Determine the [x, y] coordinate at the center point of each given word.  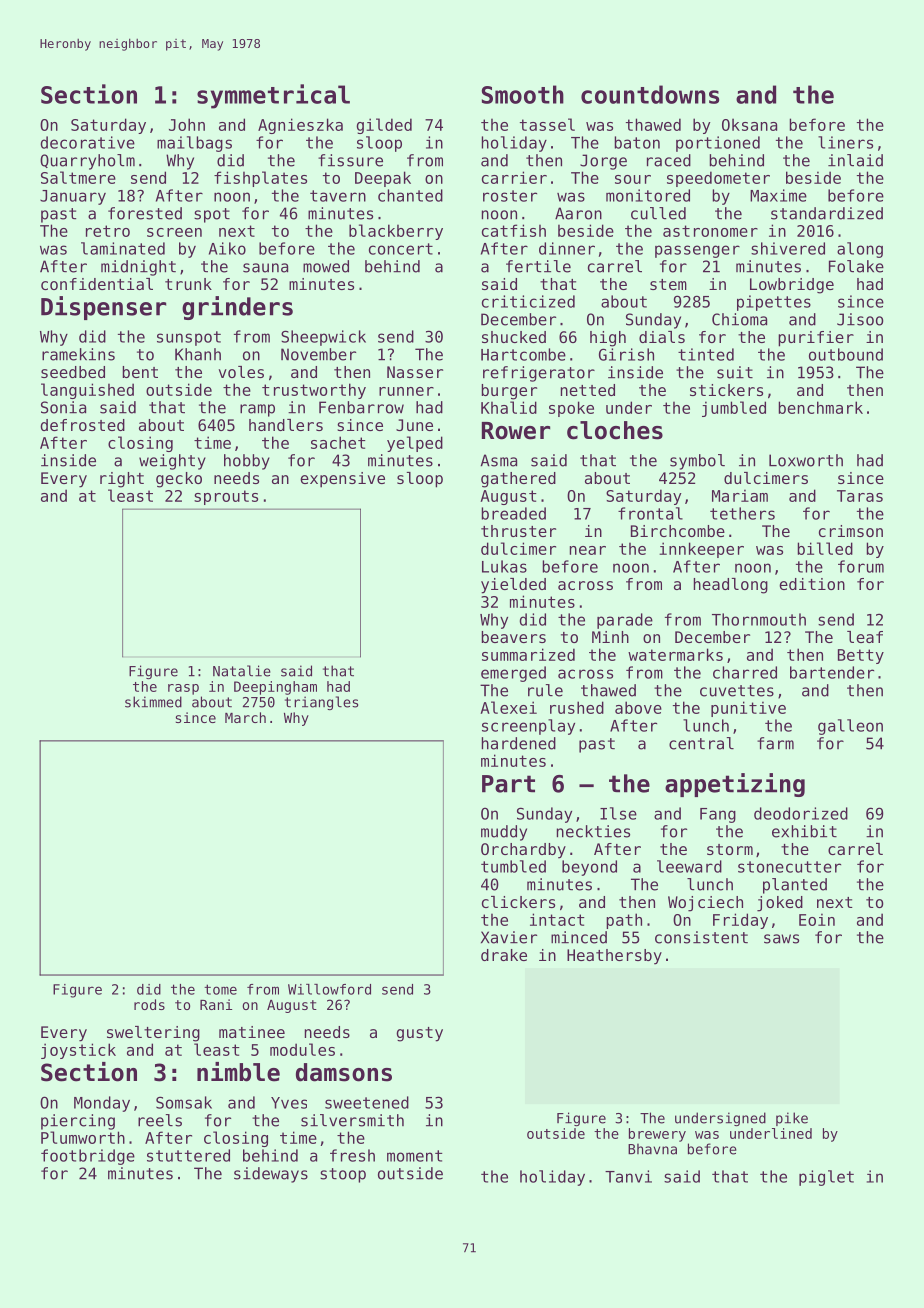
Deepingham [275, 688]
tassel [547, 124]
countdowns [650, 94]
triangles [321, 703]
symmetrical [273, 96]
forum [861, 566]
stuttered [188, 1155]
